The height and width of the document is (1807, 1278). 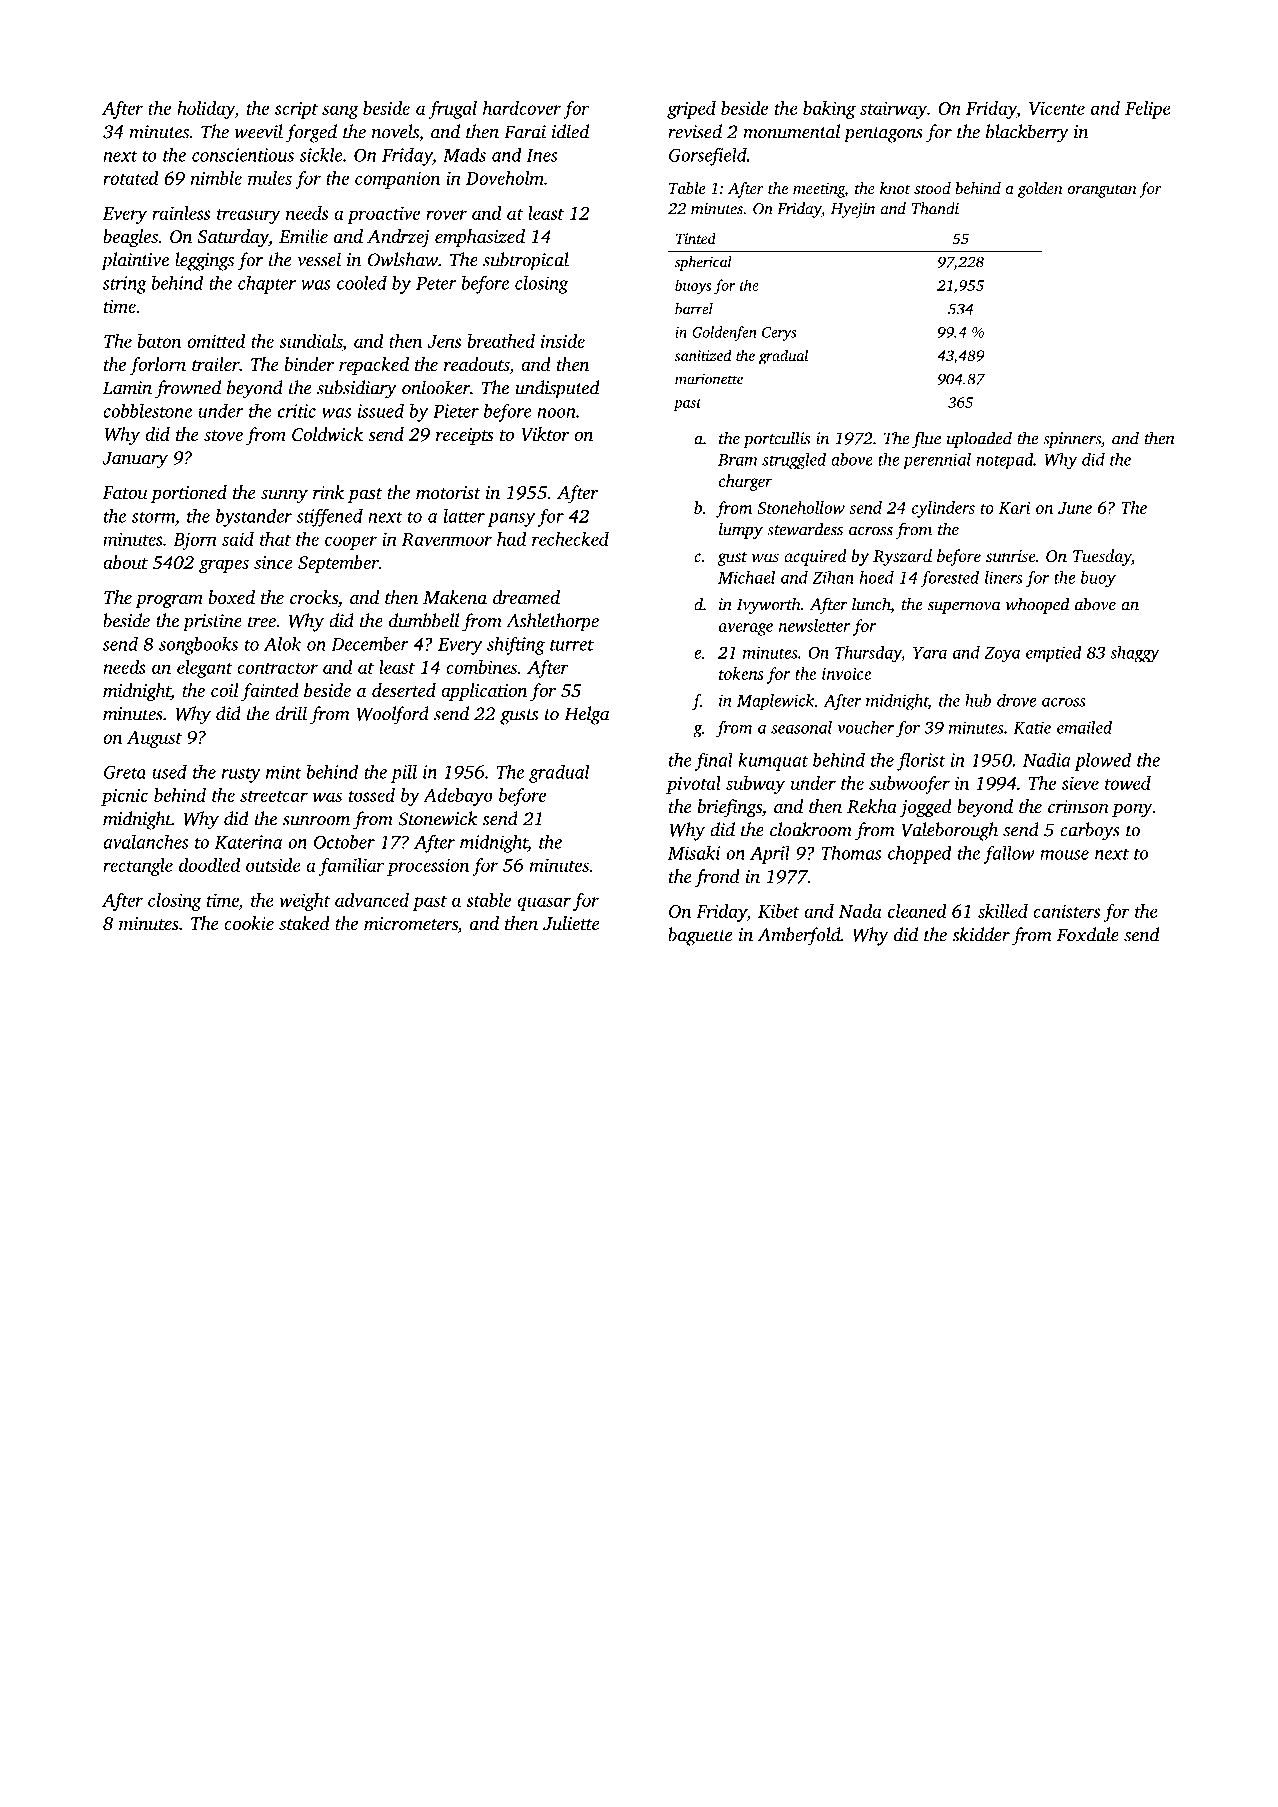 What do you see at coordinates (1147, 110) in the document?
I see `Felipe` at bounding box center [1147, 110].
